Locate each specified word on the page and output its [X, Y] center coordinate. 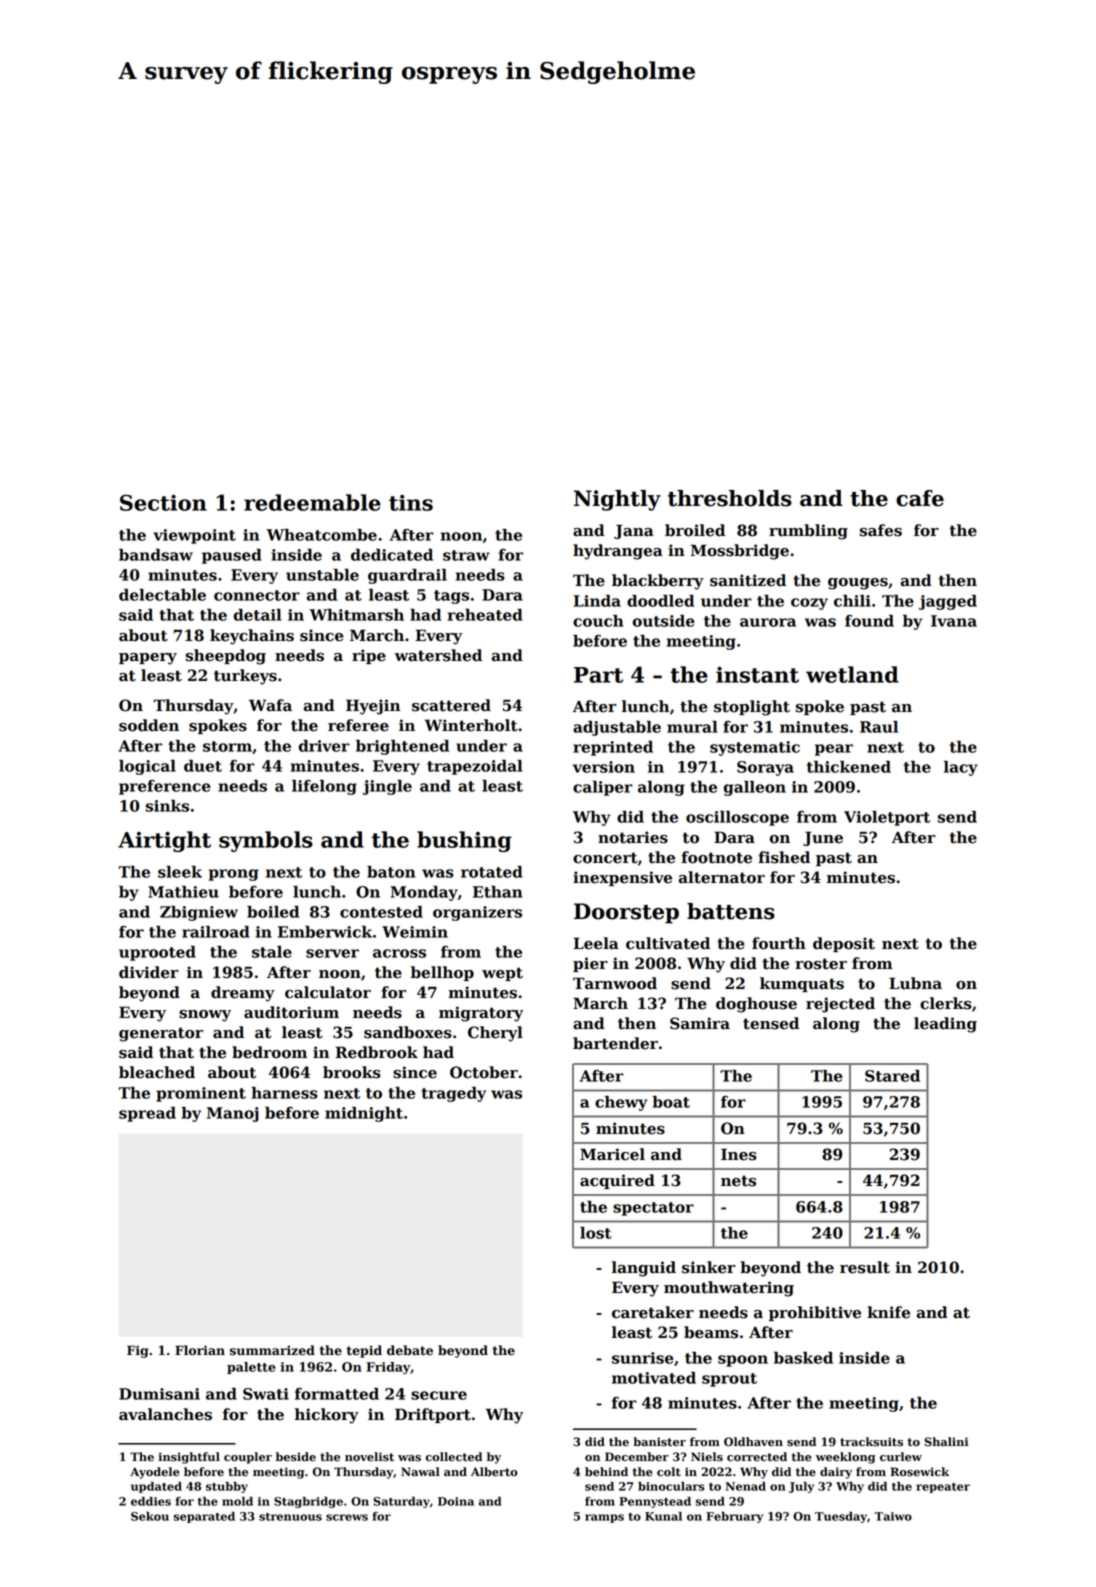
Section [163, 502]
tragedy [453, 1094]
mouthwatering [729, 1289]
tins [411, 503]
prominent [201, 1094]
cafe [920, 498]
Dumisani [159, 1394]
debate [410, 1350]
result [865, 1267]
